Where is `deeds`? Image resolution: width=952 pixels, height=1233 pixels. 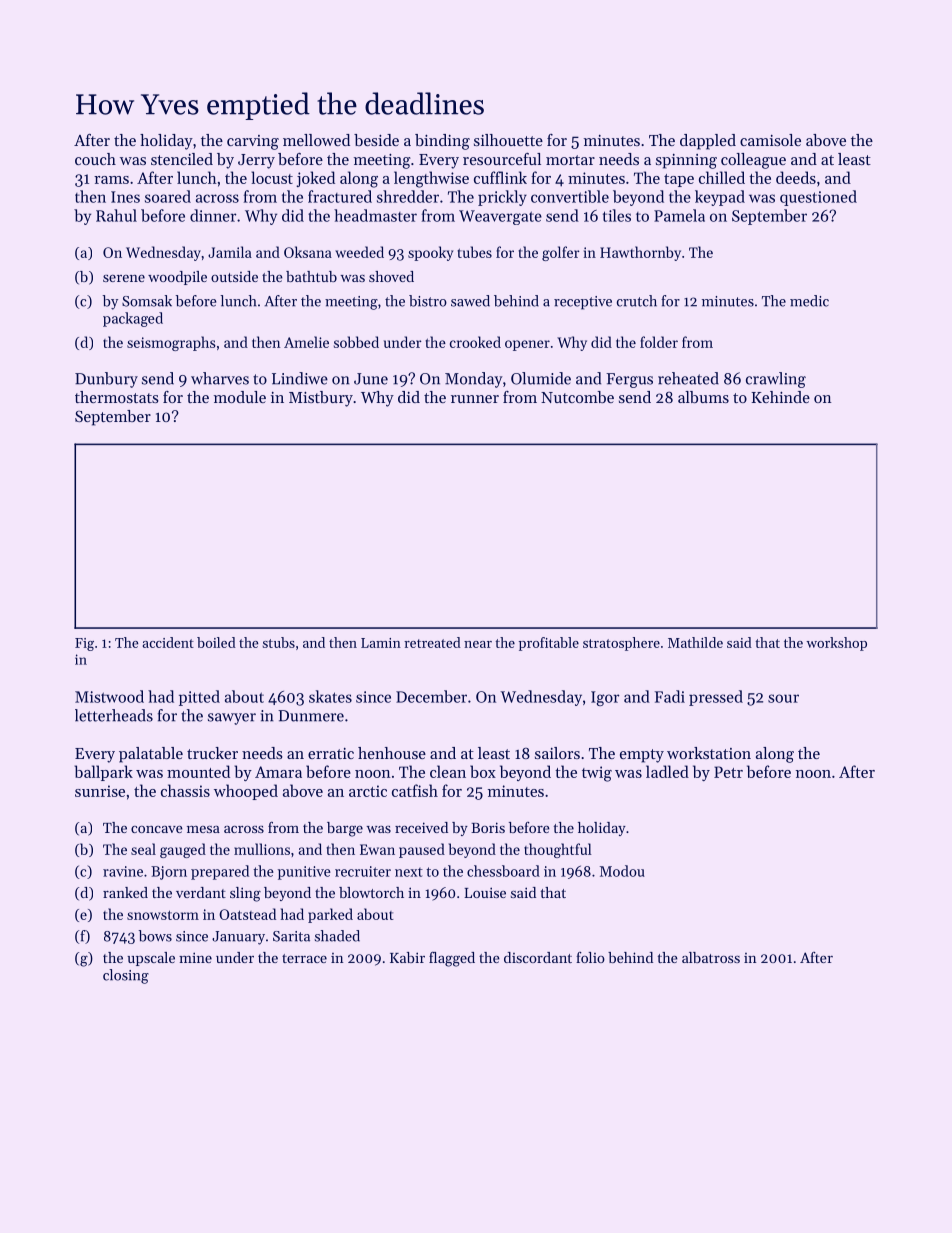 deeds is located at coordinates (796, 177).
